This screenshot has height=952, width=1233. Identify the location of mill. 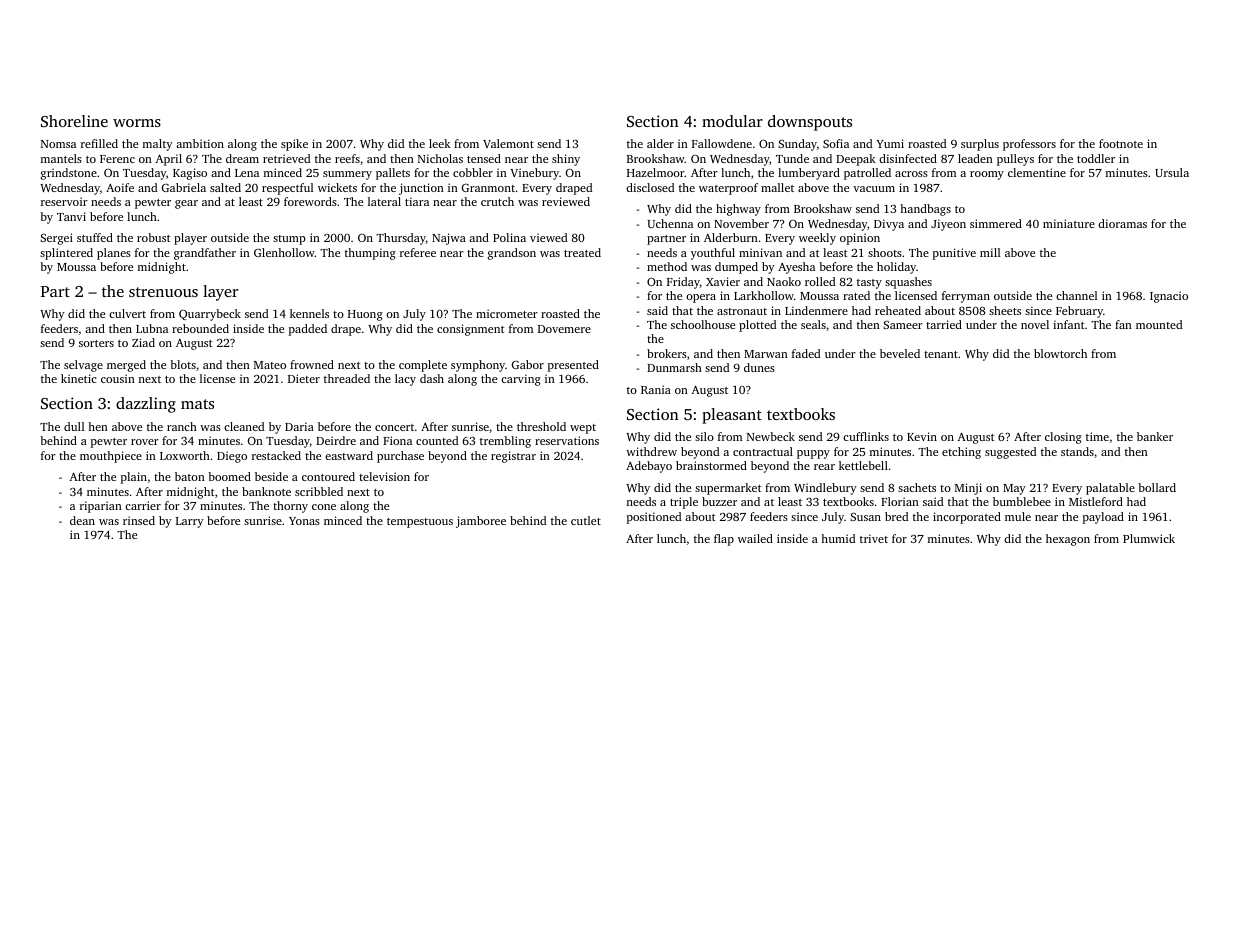
(990, 252).
